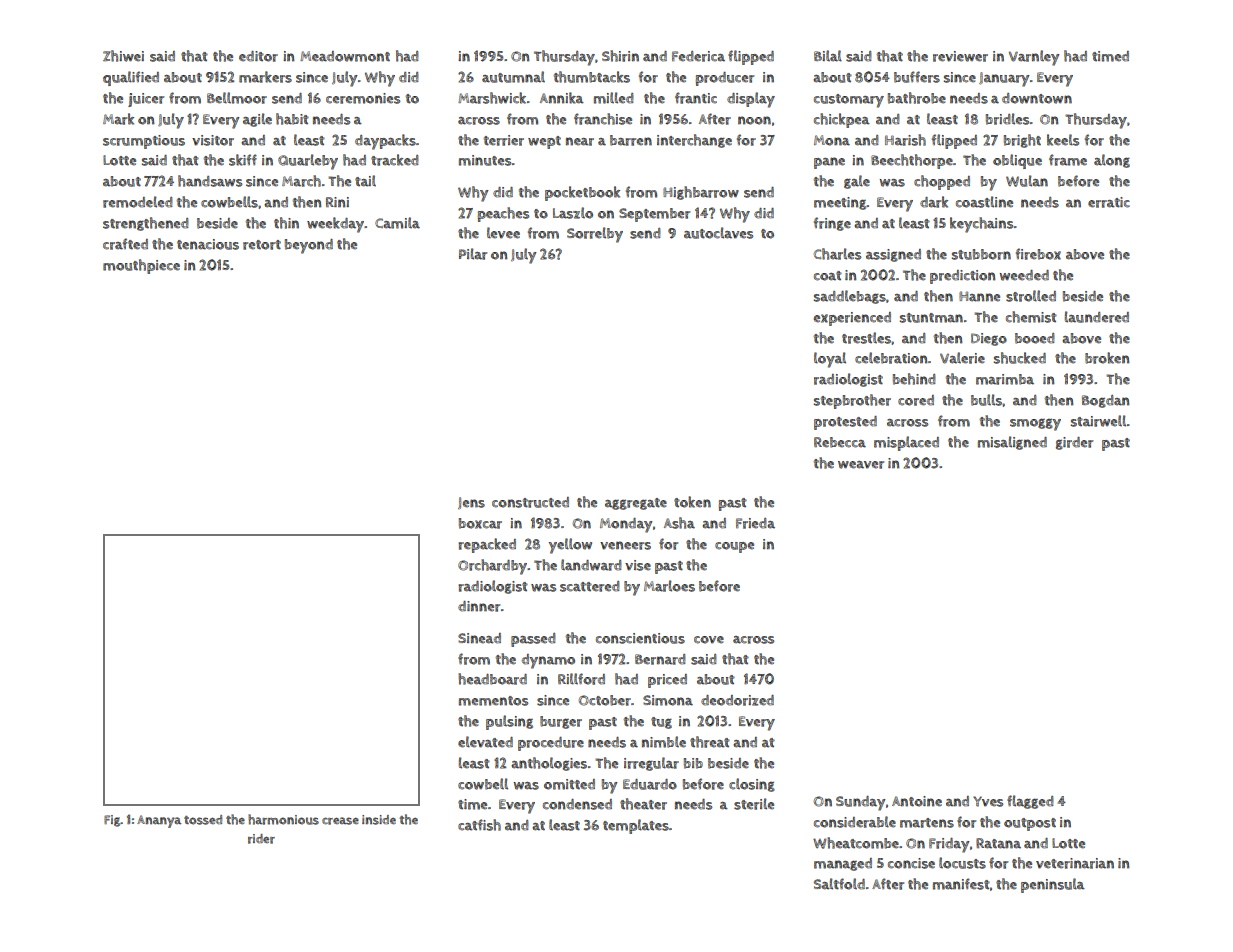 The width and height of the image is (1233, 952). Describe the element at coordinates (473, 254) in the image. I see `Pilar` at that location.
